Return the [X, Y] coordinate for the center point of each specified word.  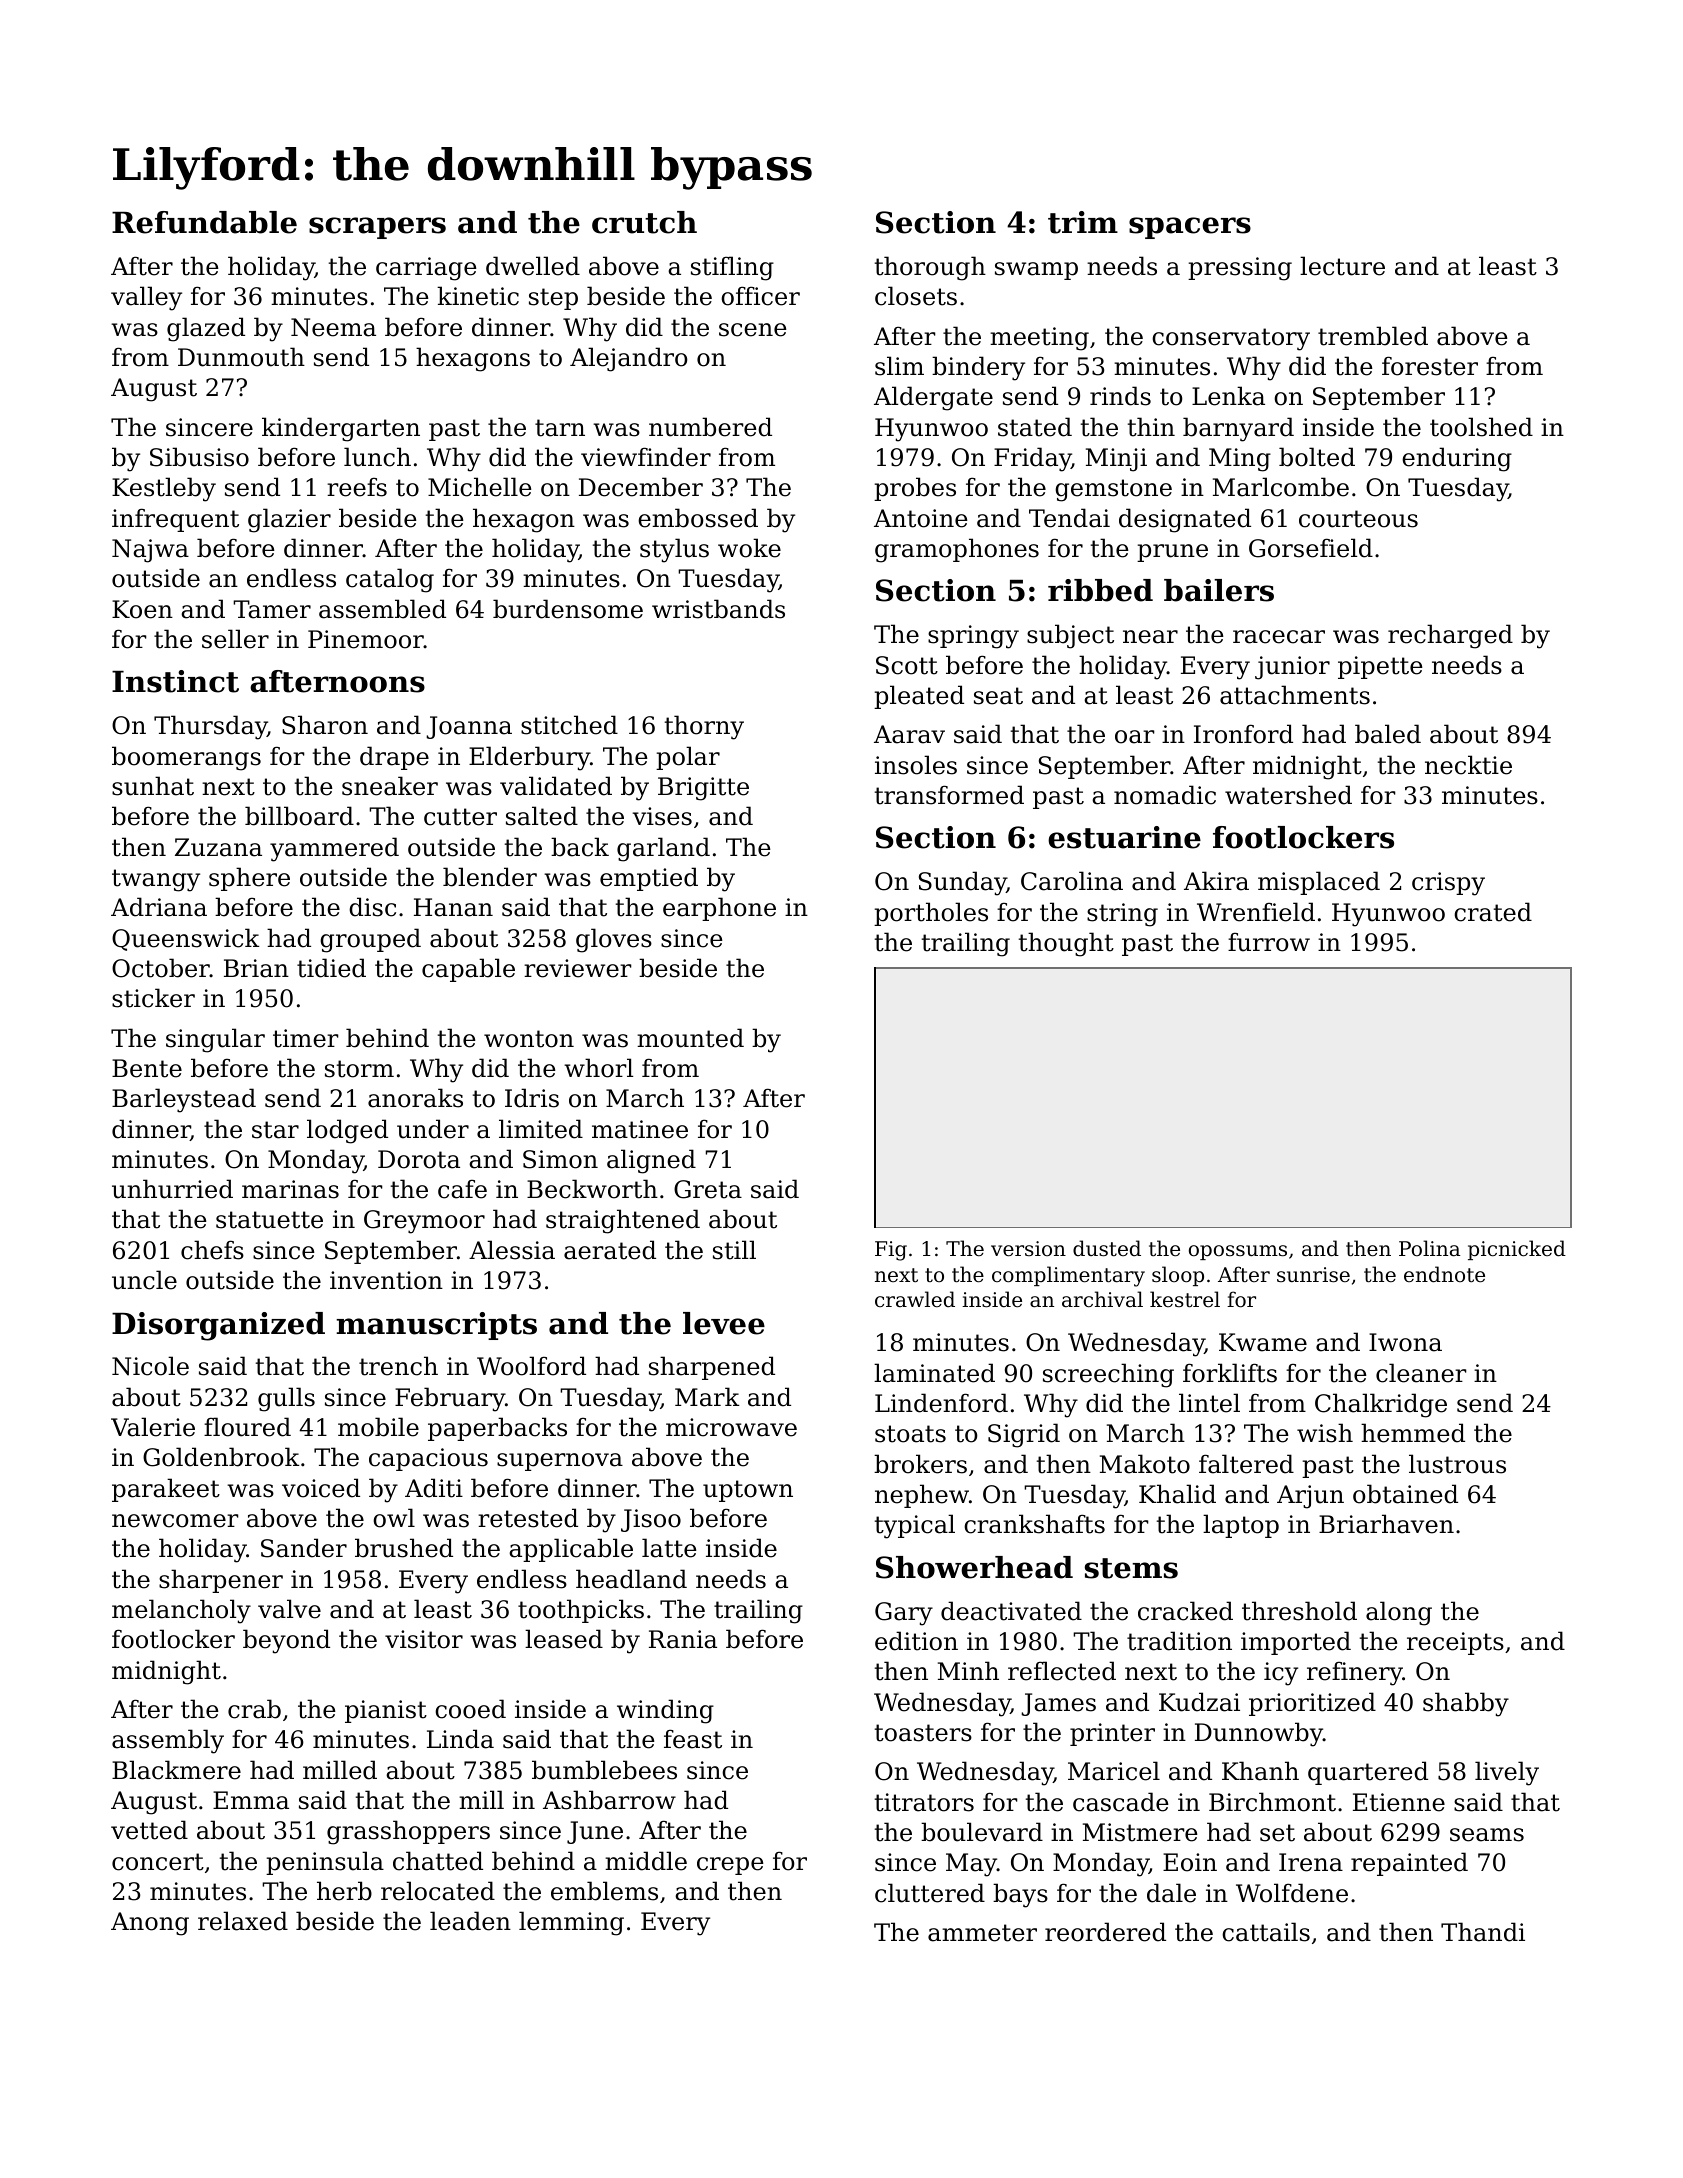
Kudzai [1199, 1702]
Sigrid [1024, 1435]
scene [753, 330]
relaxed [243, 1921]
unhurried [172, 1189]
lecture [1342, 266]
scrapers [377, 228]
